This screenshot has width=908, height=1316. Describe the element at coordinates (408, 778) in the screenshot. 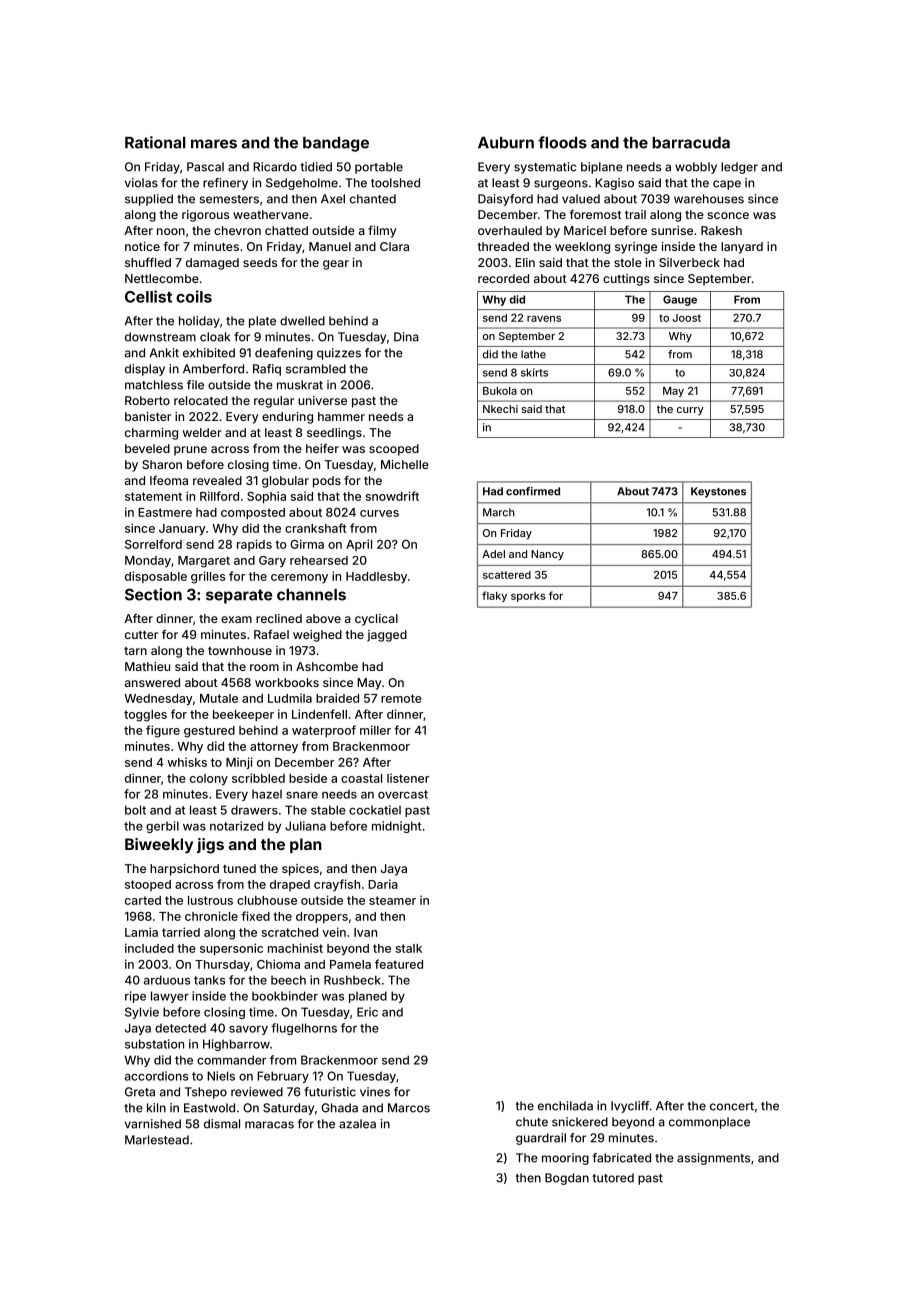

I see `listener` at that location.
